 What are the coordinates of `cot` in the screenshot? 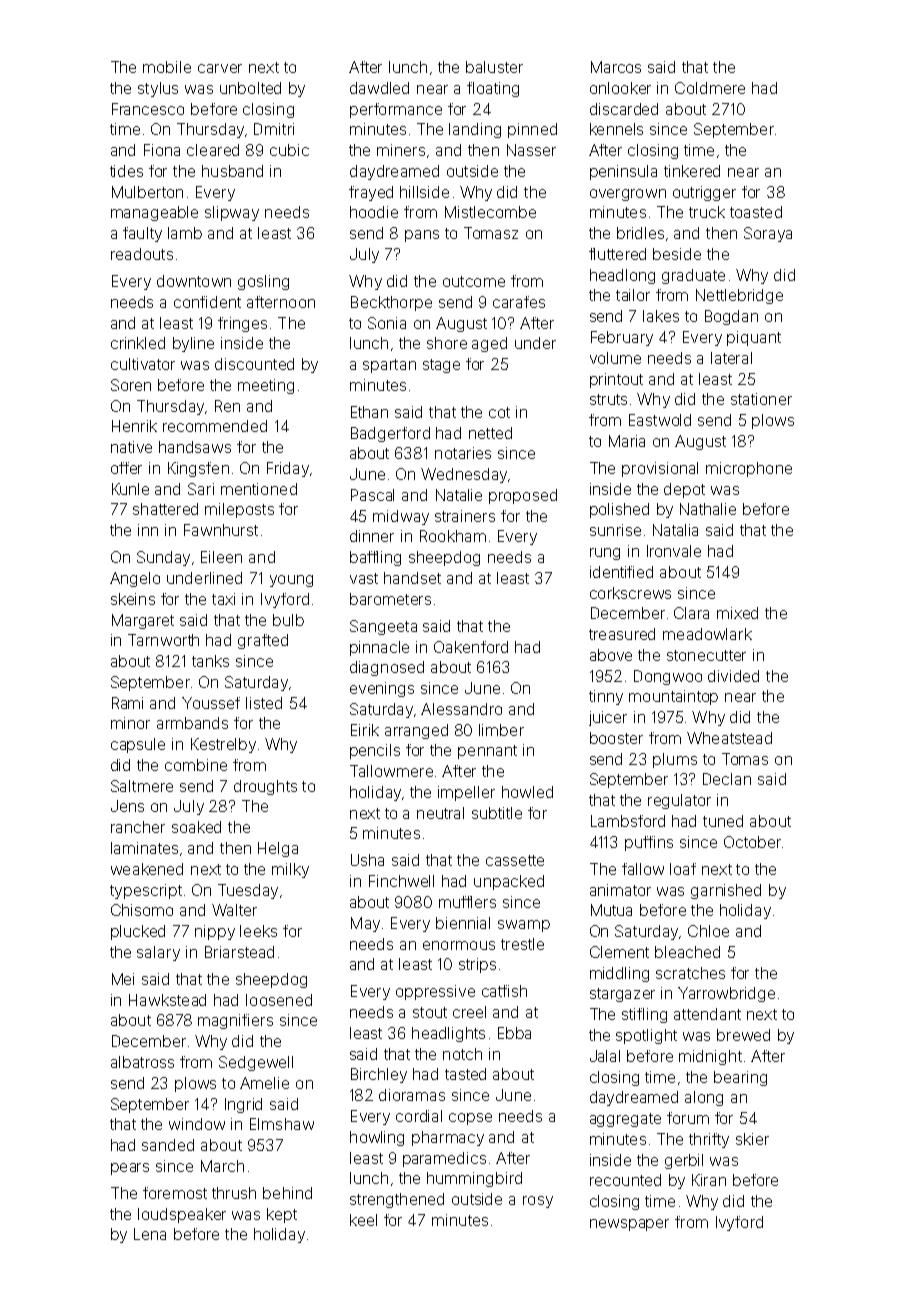 It's located at (499, 412).
